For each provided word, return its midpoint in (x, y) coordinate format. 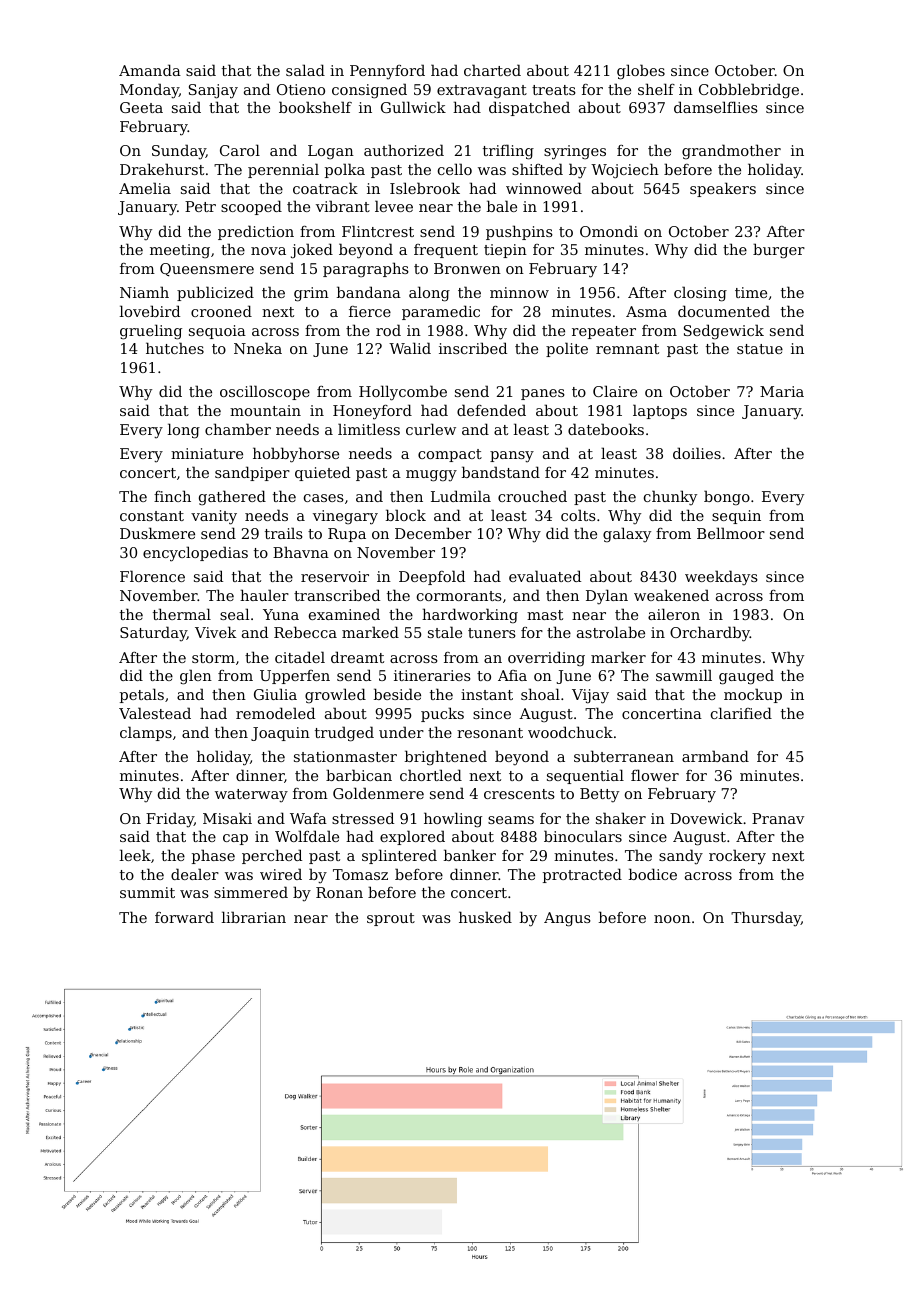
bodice (653, 874)
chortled (431, 775)
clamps (146, 733)
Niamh (144, 292)
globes (641, 72)
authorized (404, 150)
